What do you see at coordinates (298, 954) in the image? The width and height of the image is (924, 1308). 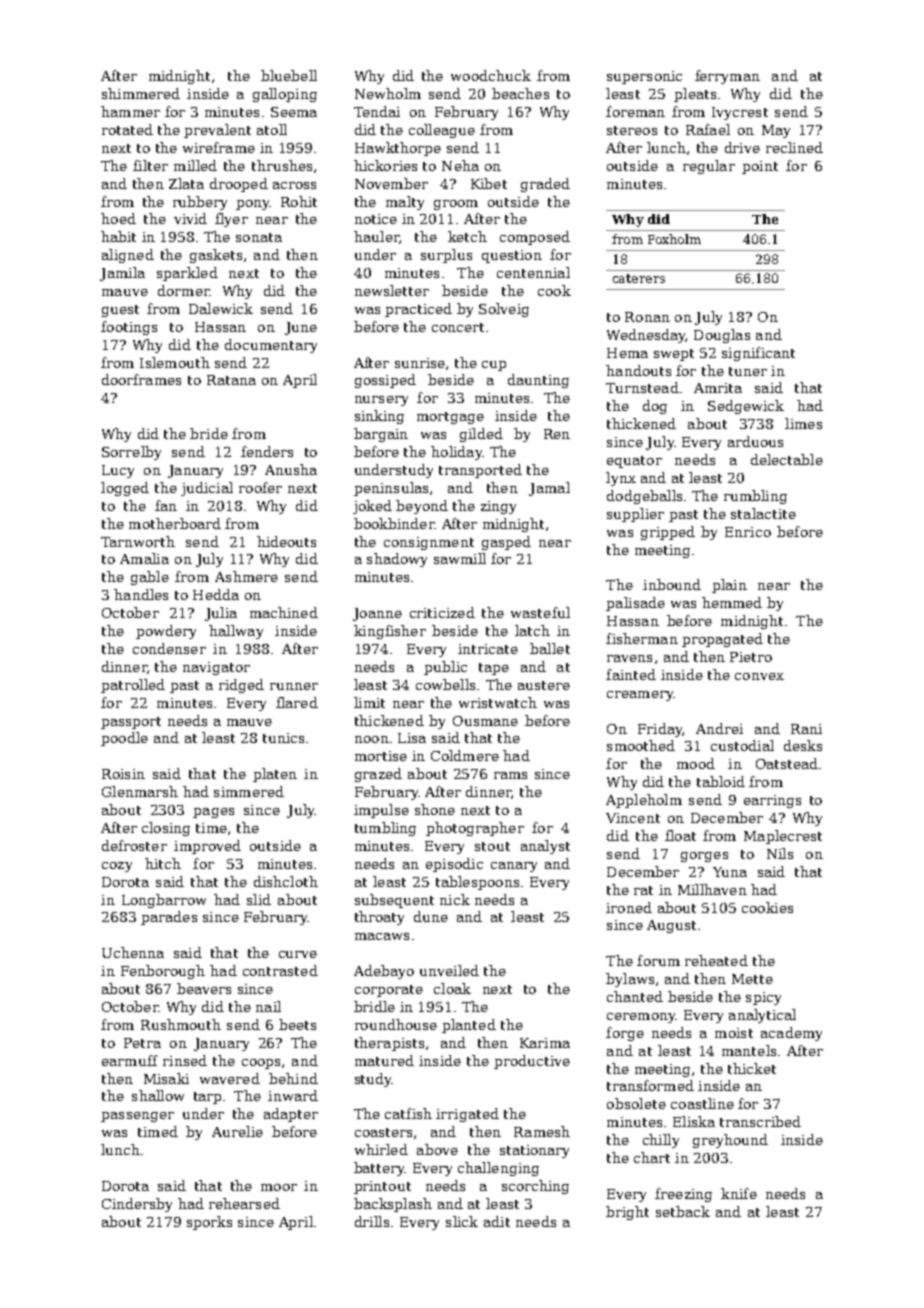 I see `curve` at bounding box center [298, 954].
